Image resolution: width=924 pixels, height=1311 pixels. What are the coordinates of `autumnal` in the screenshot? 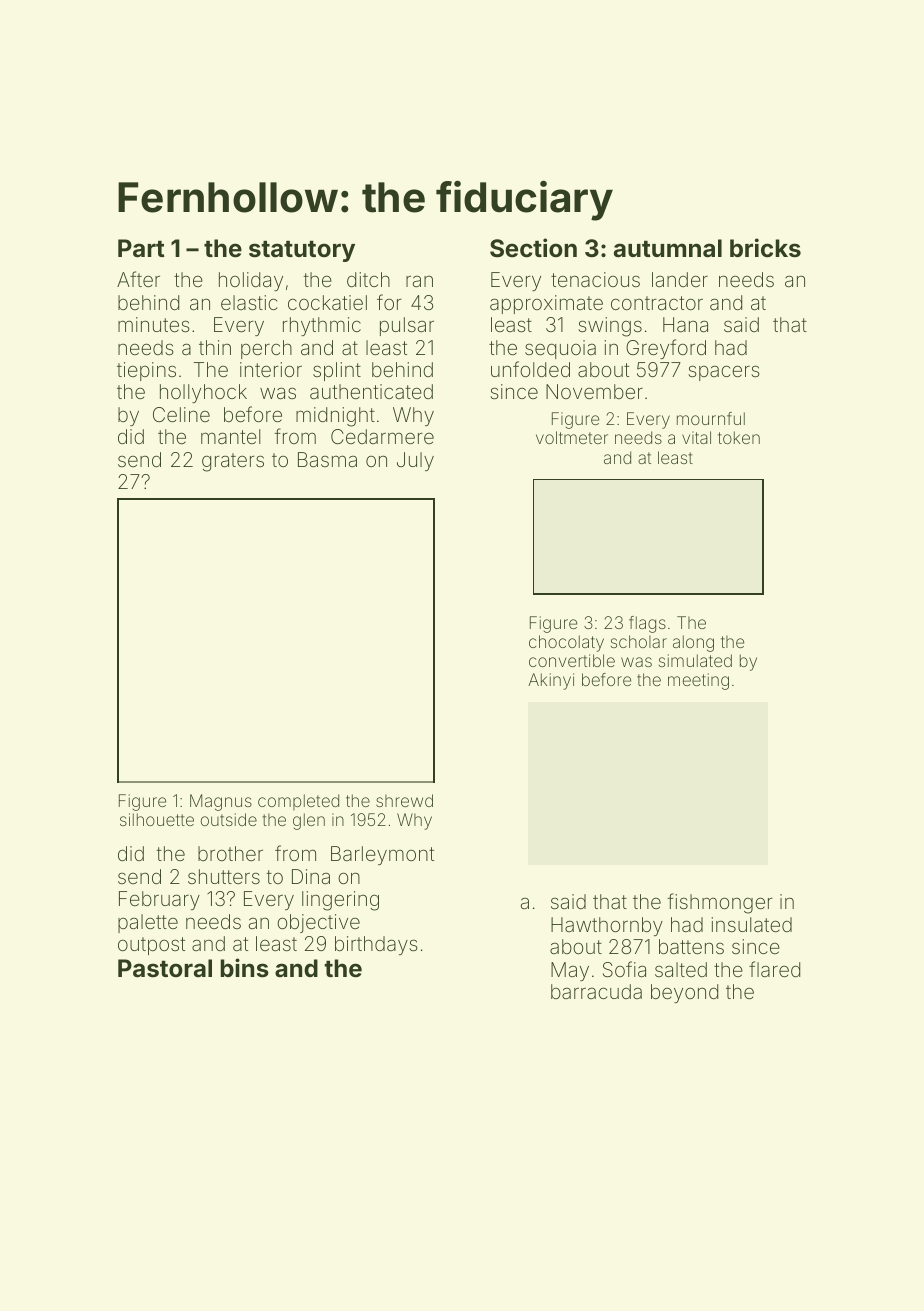 It's located at (668, 248).
